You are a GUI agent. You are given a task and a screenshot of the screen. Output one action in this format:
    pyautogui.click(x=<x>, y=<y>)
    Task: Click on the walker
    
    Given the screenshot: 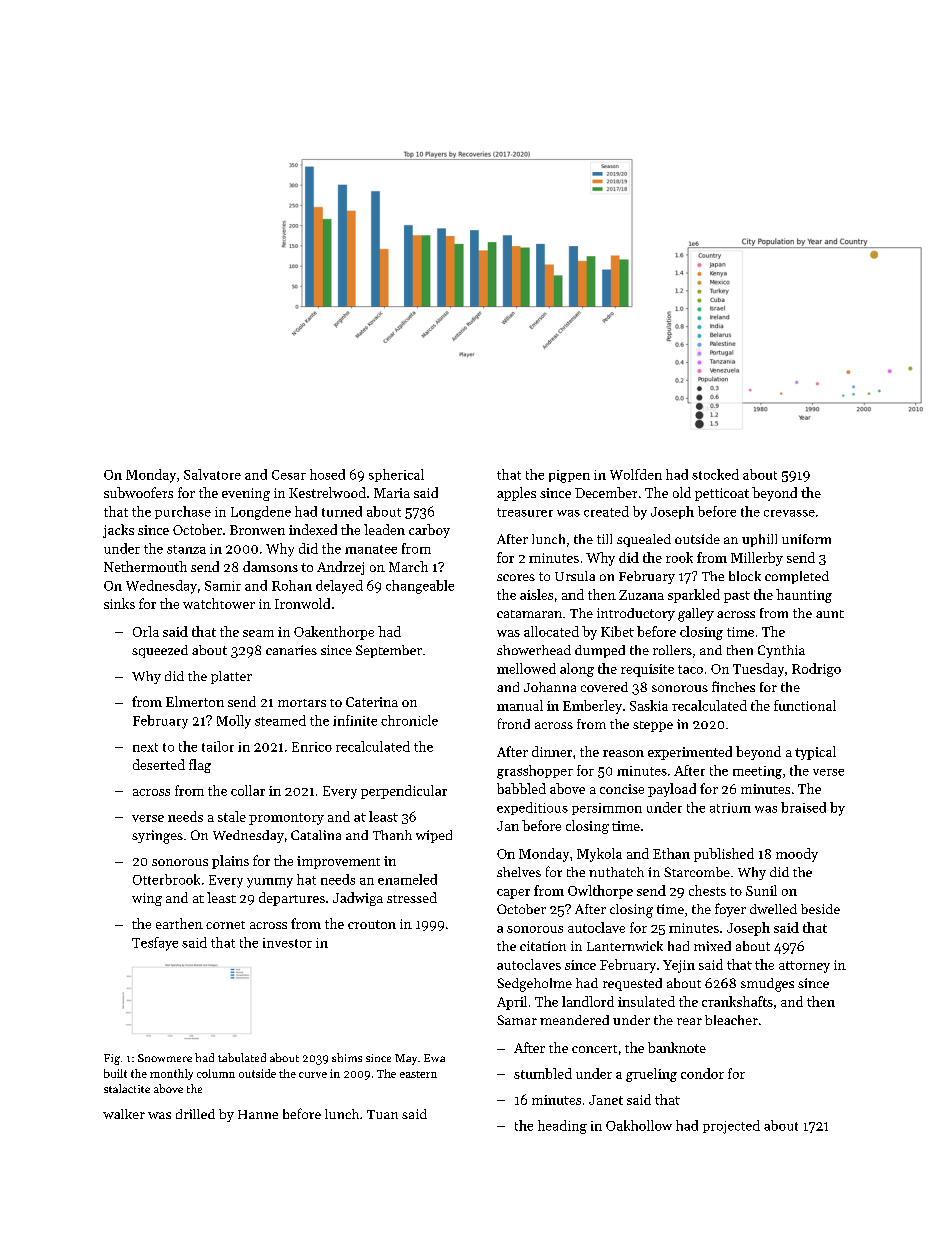 What is the action you would take?
    pyautogui.click(x=124, y=1114)
